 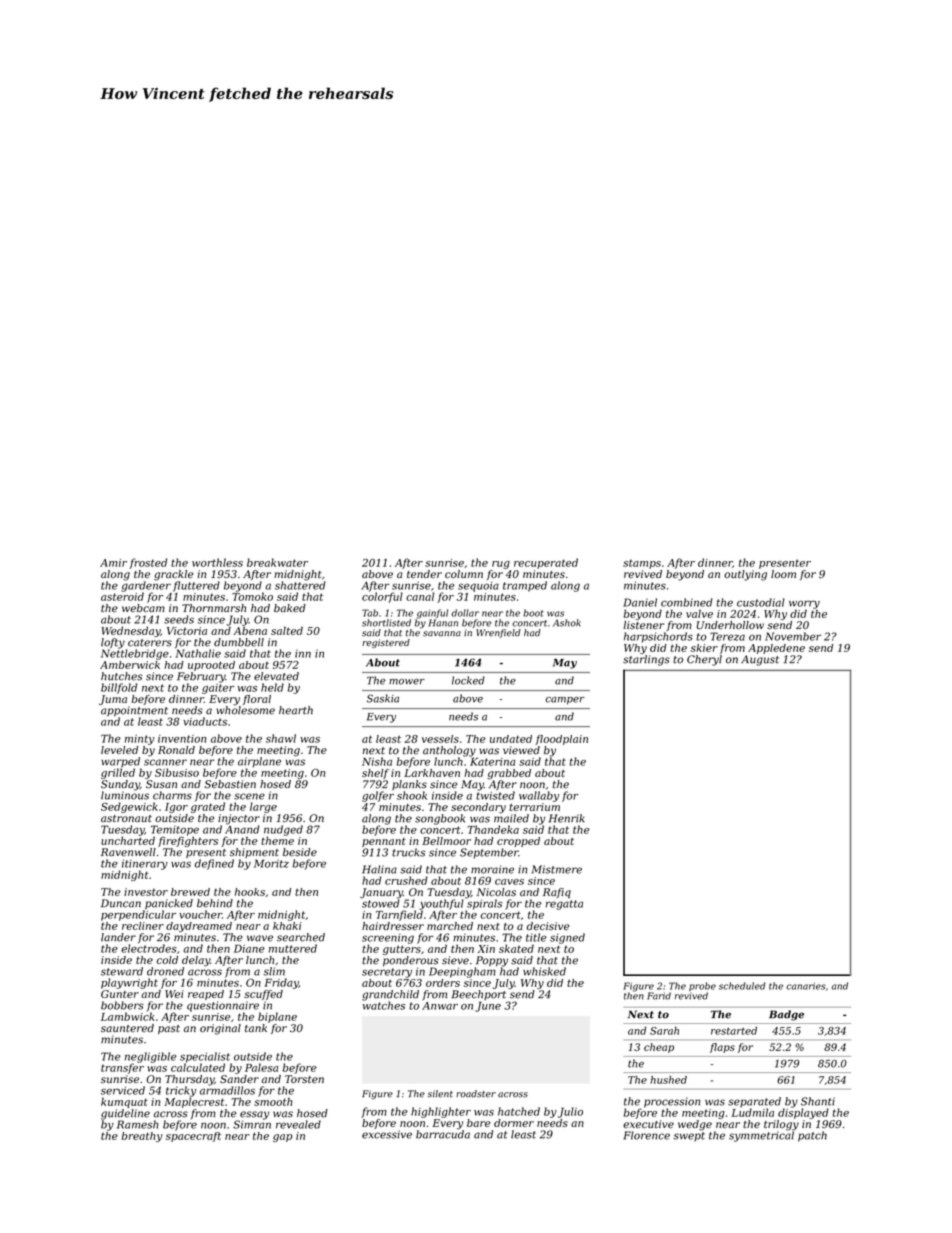 I want to click on spirals, so click(x=484, y=904).
